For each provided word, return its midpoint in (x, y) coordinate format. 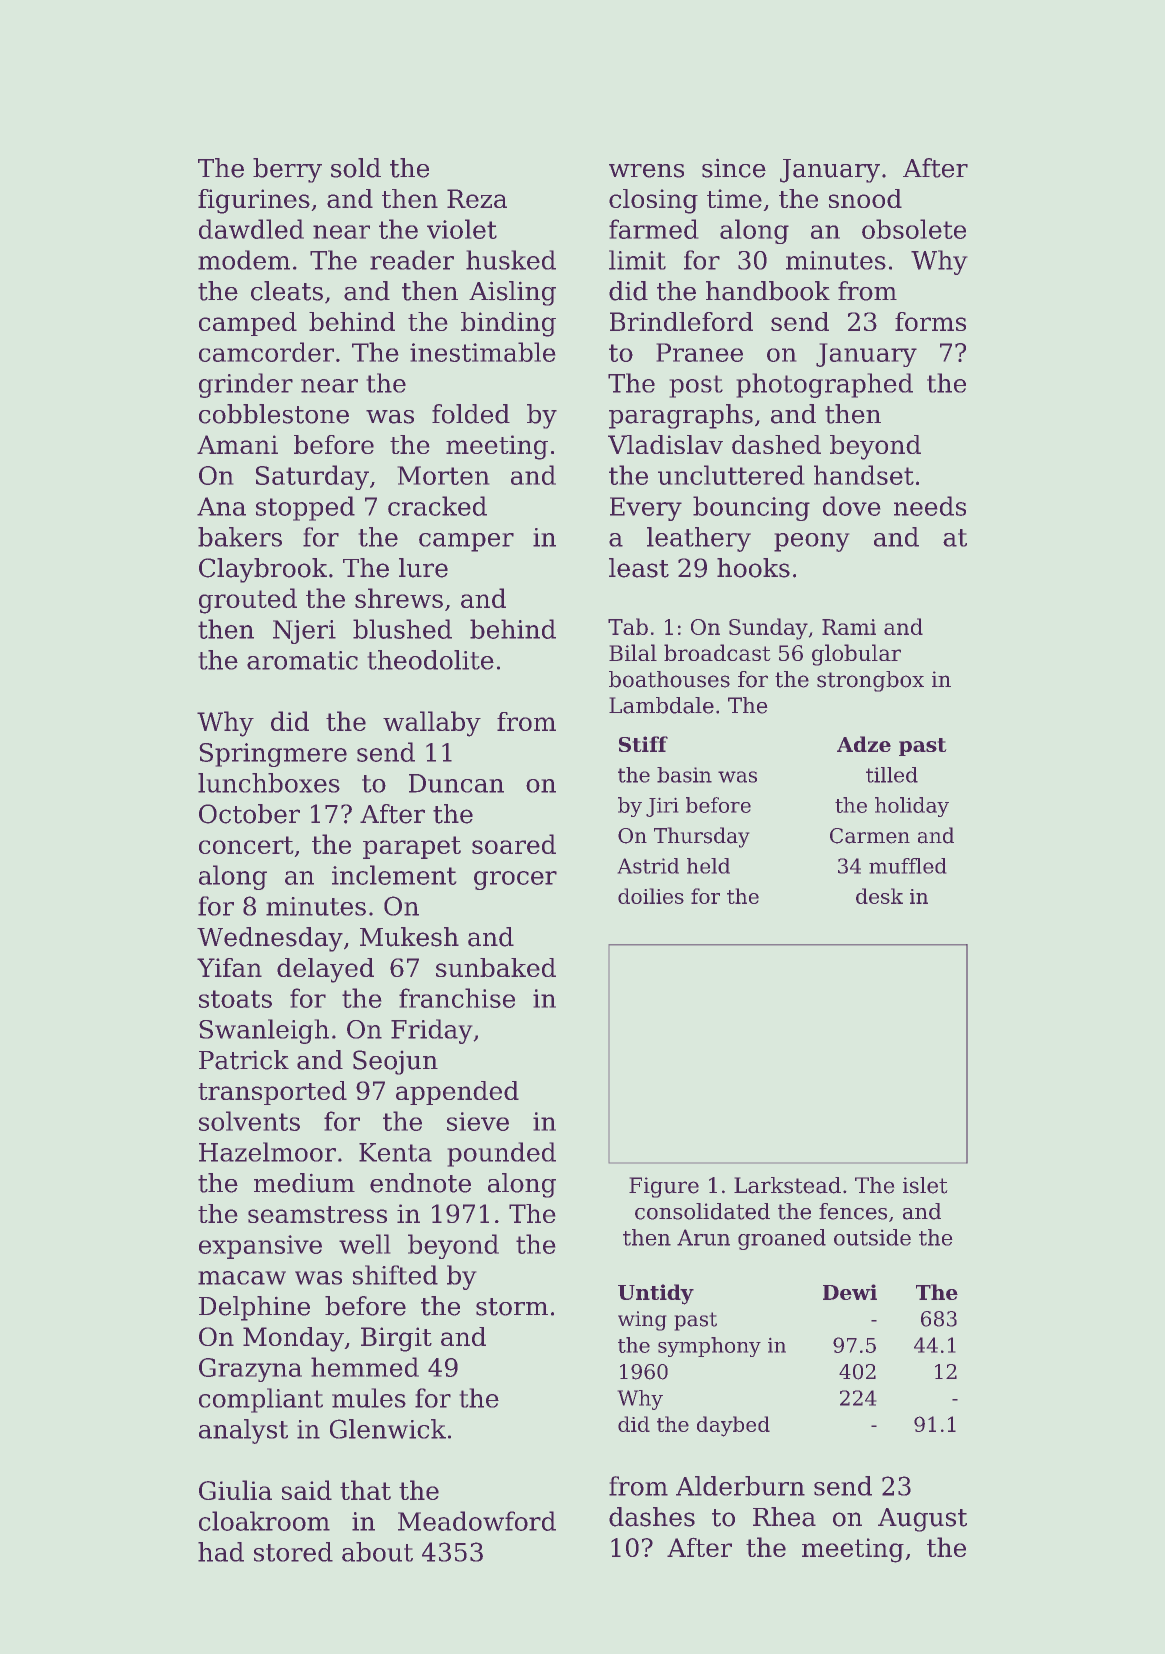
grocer (515, 880)
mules (369, 1398)
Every (646, 509)
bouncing (751, 508)
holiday (912, 807)
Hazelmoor (267, 1152)
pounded (502, 1154)
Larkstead (787, 1185)
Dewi (850, 1292)
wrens (646, 171)
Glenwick (388, 1429)
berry (287, 170)
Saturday (312, 477)
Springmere (273, 755)
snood (865, 198)
